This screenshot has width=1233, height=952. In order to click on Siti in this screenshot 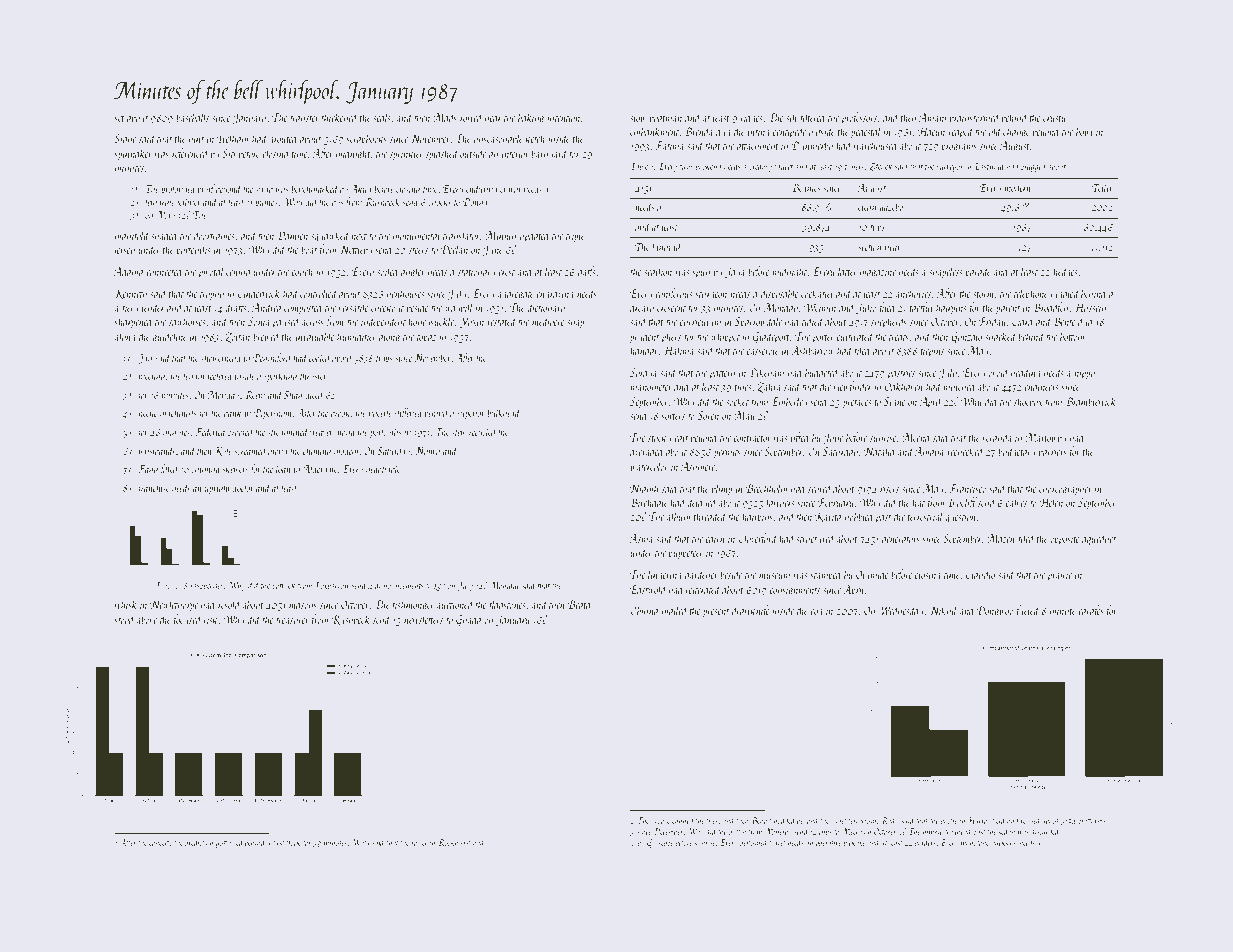, I will do `click(229, 153)`.
